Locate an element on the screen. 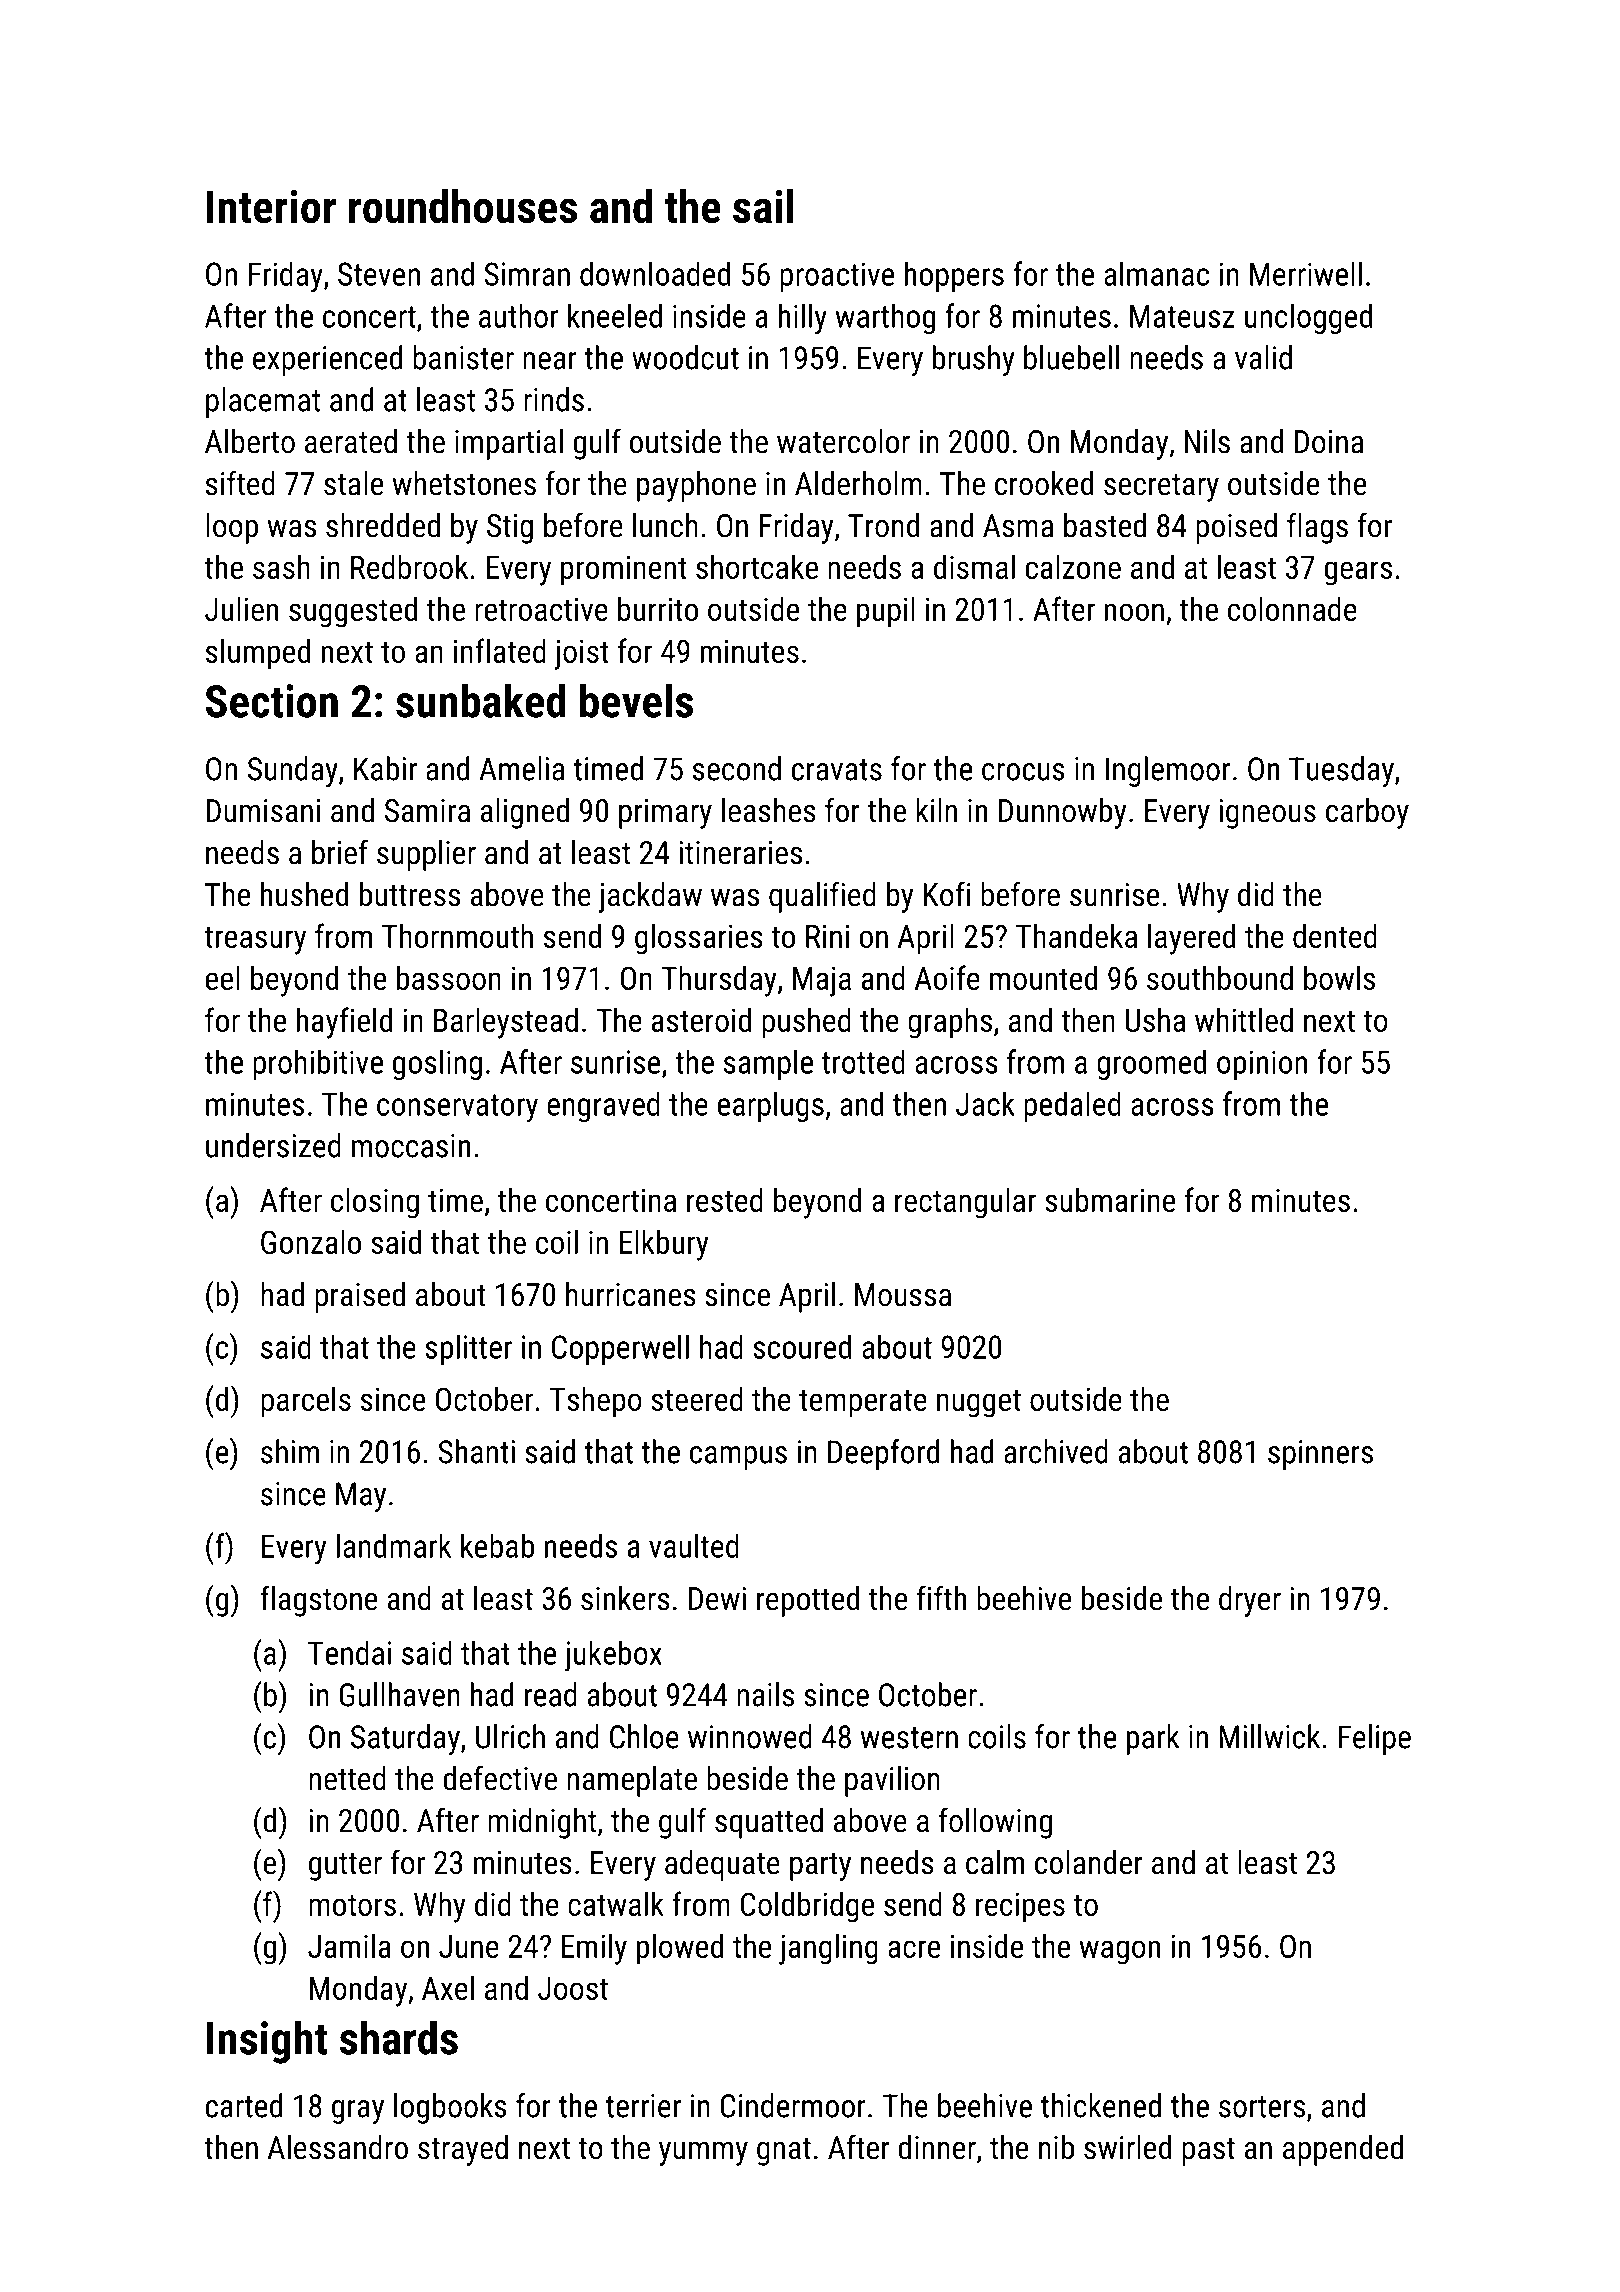 This screenshot has height=2292, width=1620. netted is located at coordinates (347, 1778).
